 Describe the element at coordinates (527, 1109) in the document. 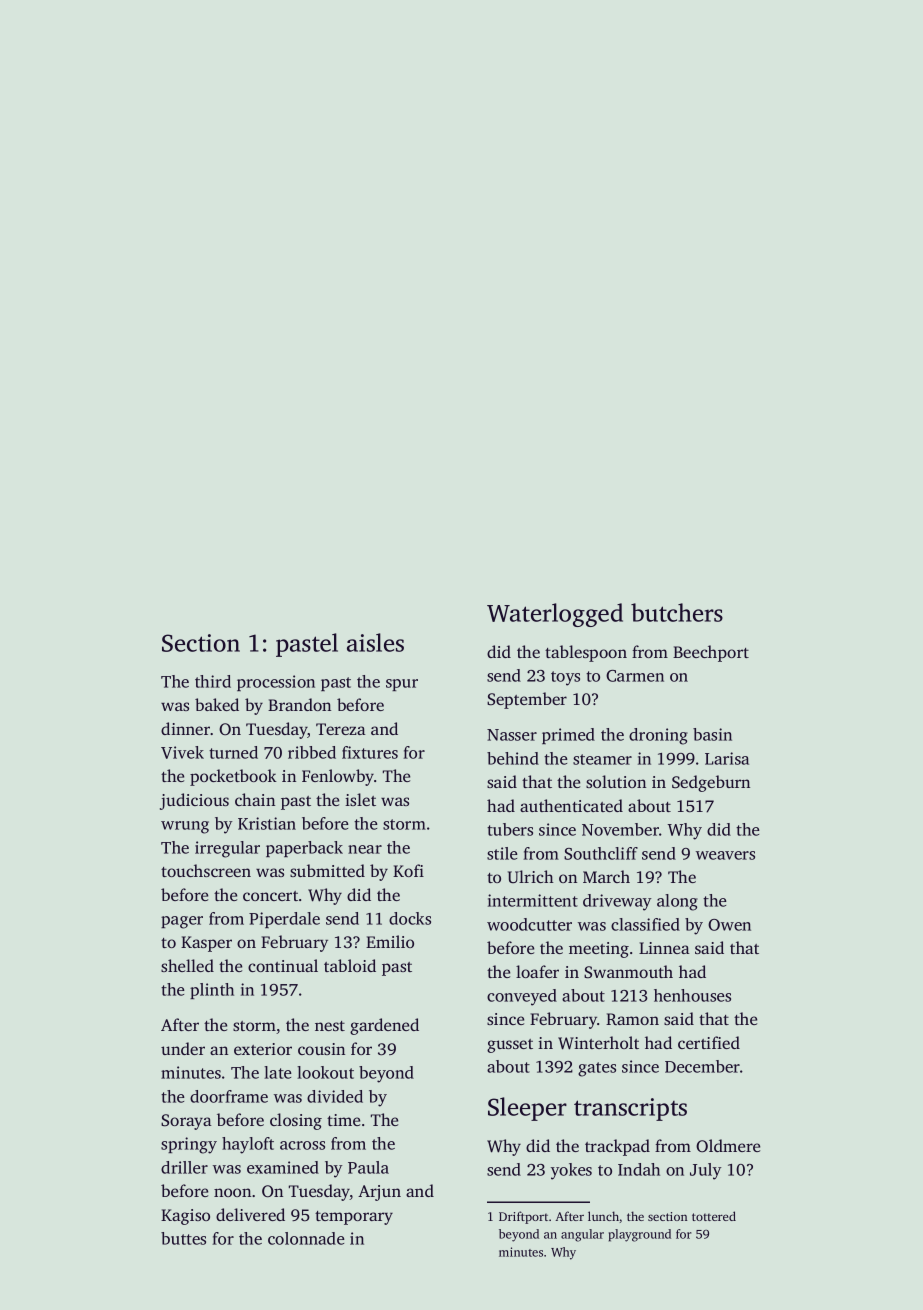

I see `Sleeper` at that location.
